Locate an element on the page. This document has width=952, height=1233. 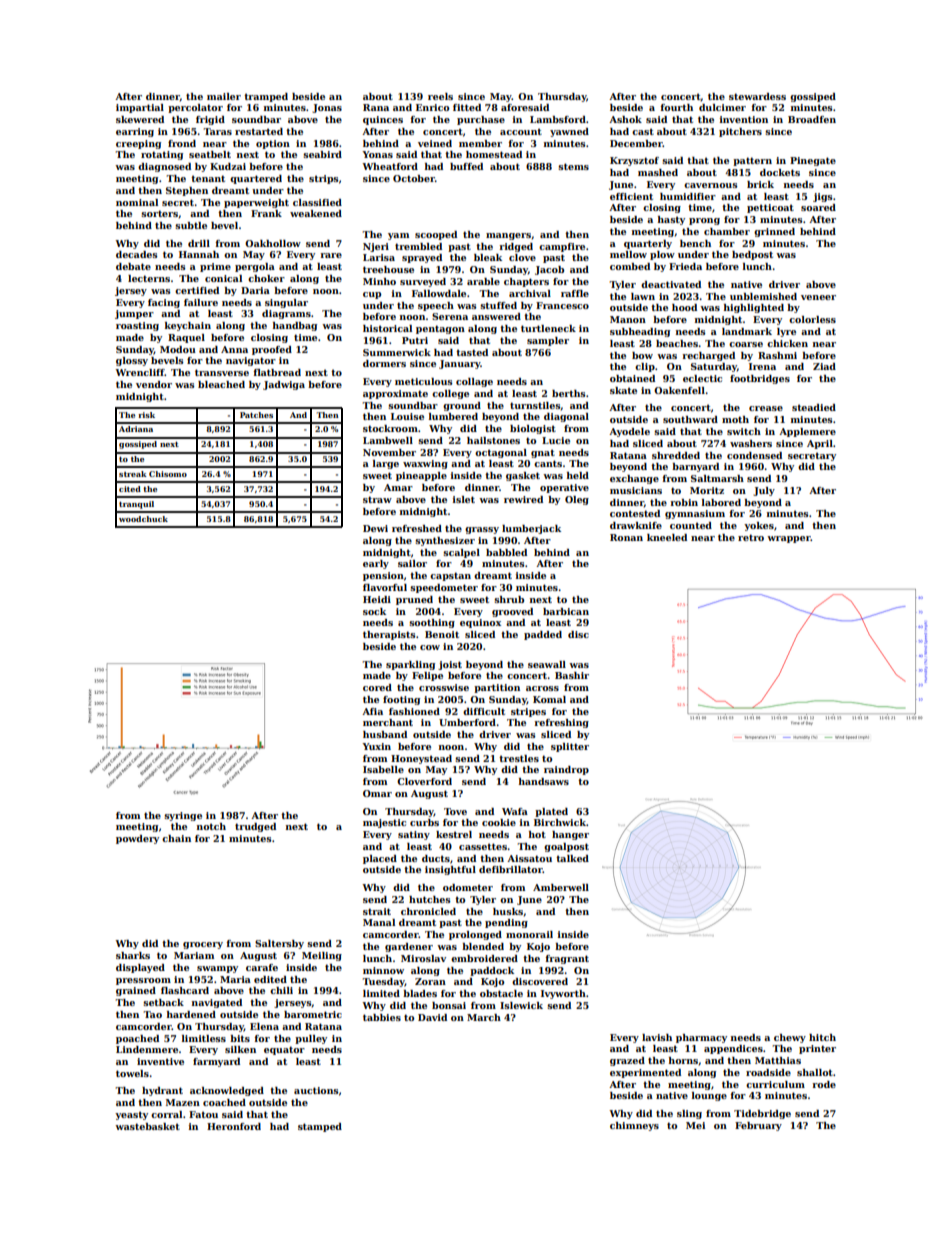
trudged is located at coordinates (255, 827).
